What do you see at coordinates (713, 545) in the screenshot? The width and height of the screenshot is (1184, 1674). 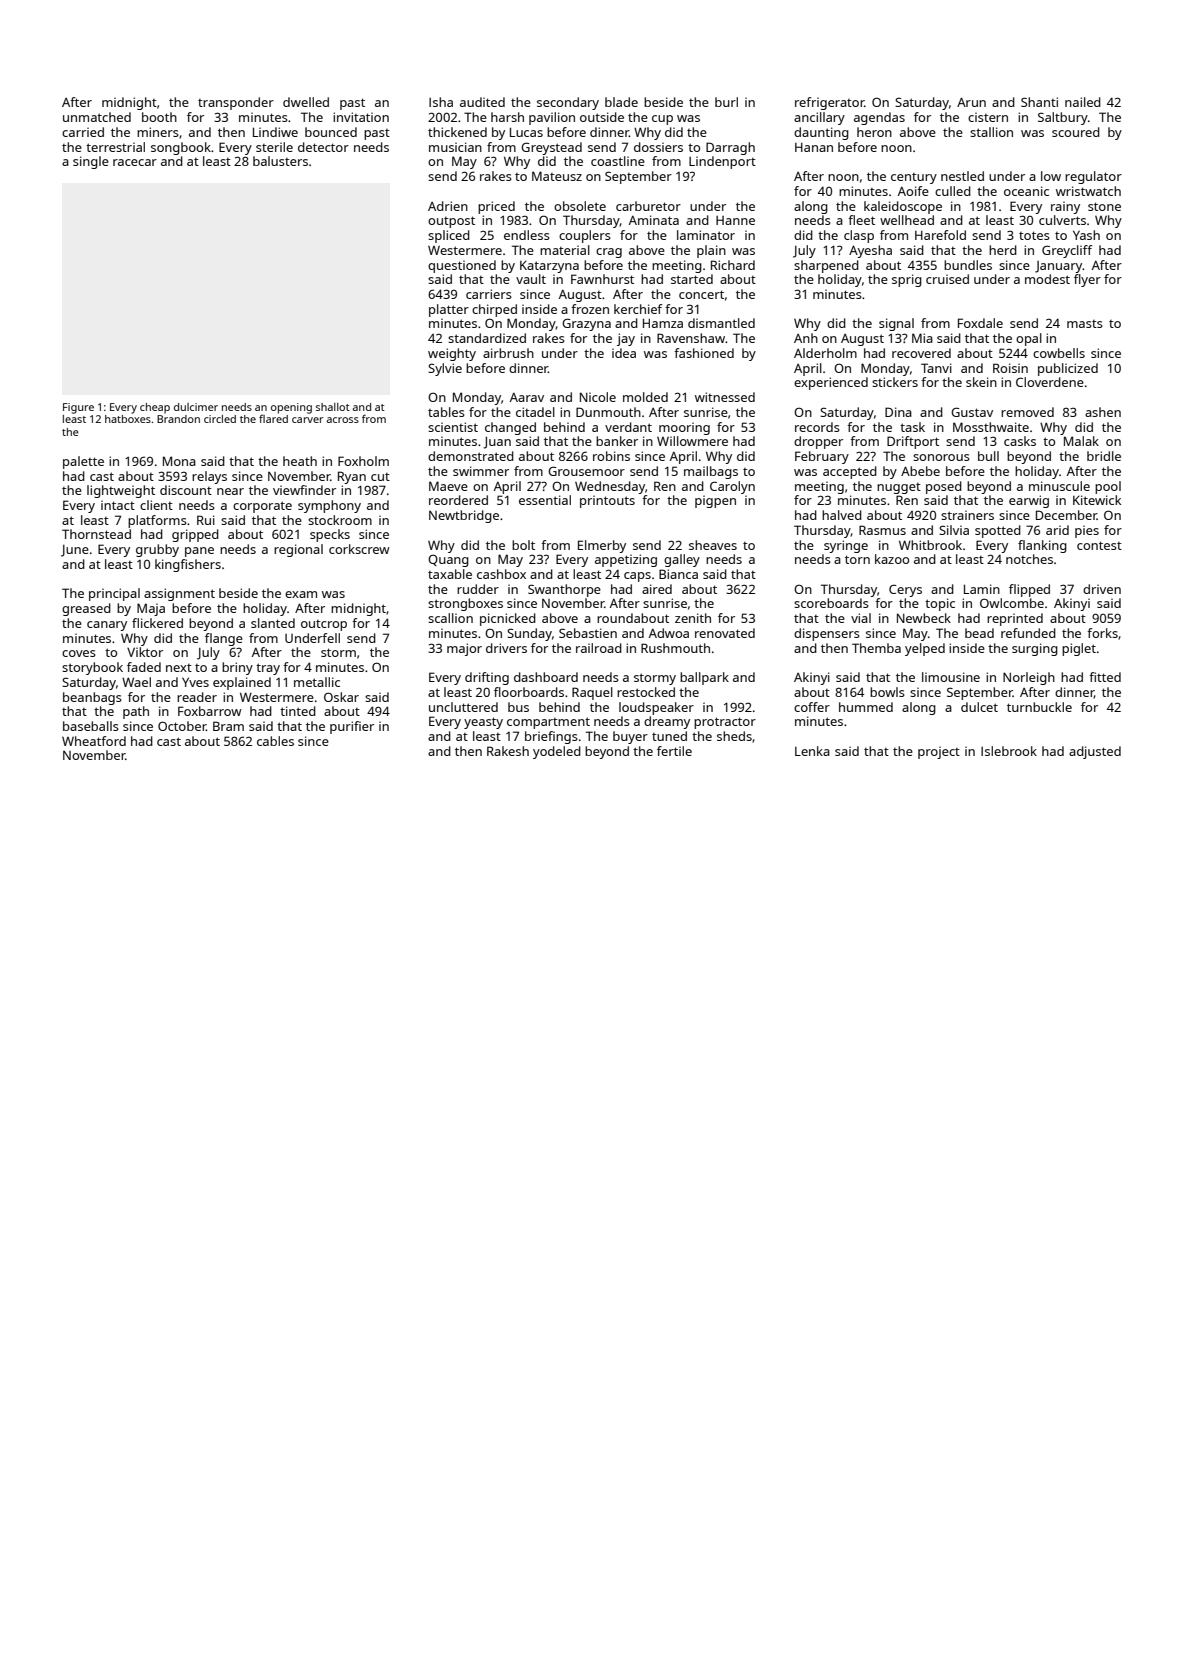 I see `sheaves` at bounding box center [713, 545].
